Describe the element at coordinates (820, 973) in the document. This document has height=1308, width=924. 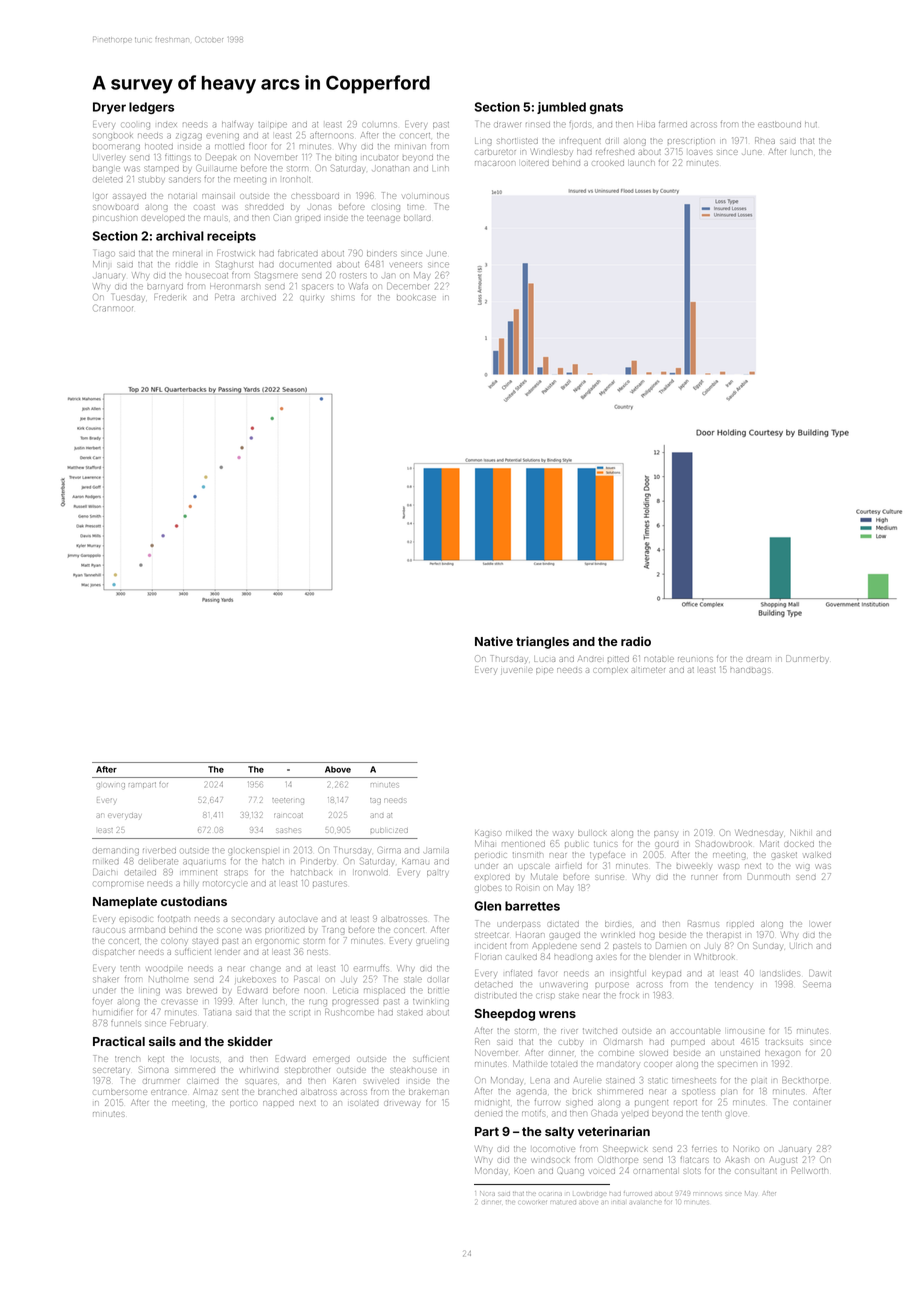
I see `Dawit` at that location.
